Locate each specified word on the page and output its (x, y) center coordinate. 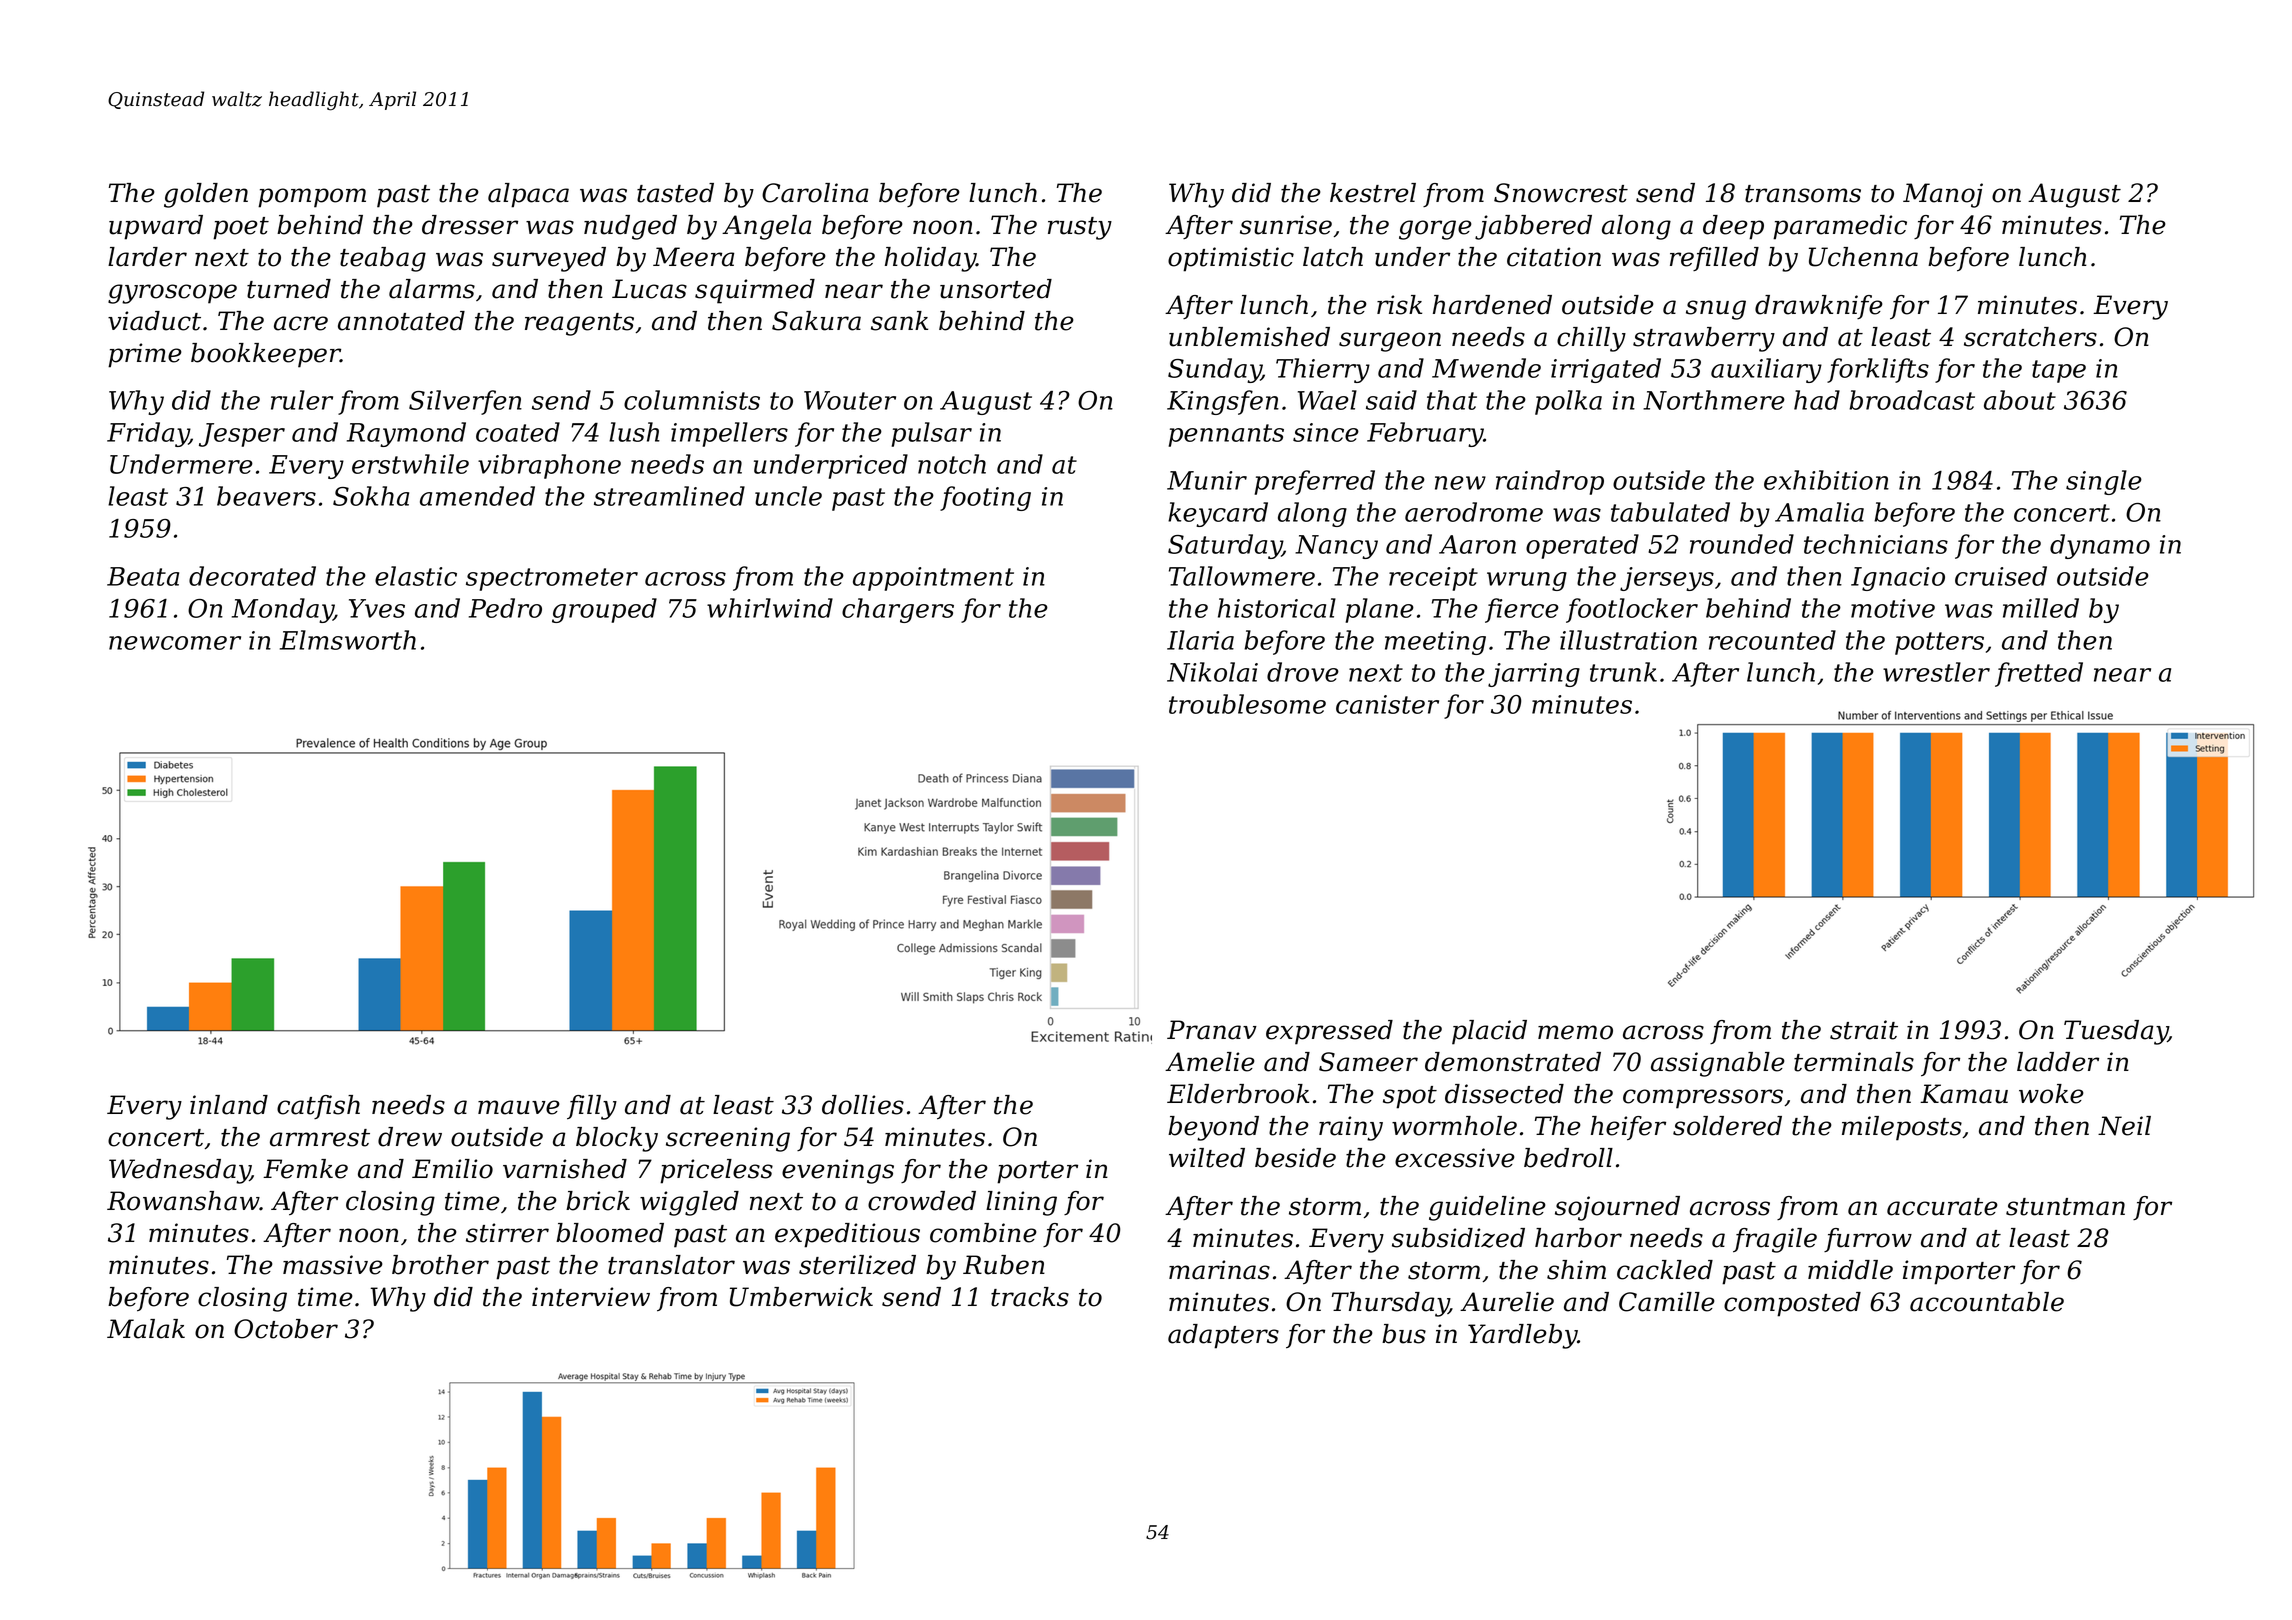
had (1817, 400)
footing (985, 498)
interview (591, 1297)
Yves (377, 608)
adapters (1223, 1336)
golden (206, 195)
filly (592, 1107)
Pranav (1212, 1030)
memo (1575, 1032)
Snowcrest (1561, 193)
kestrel (1373, 193)
